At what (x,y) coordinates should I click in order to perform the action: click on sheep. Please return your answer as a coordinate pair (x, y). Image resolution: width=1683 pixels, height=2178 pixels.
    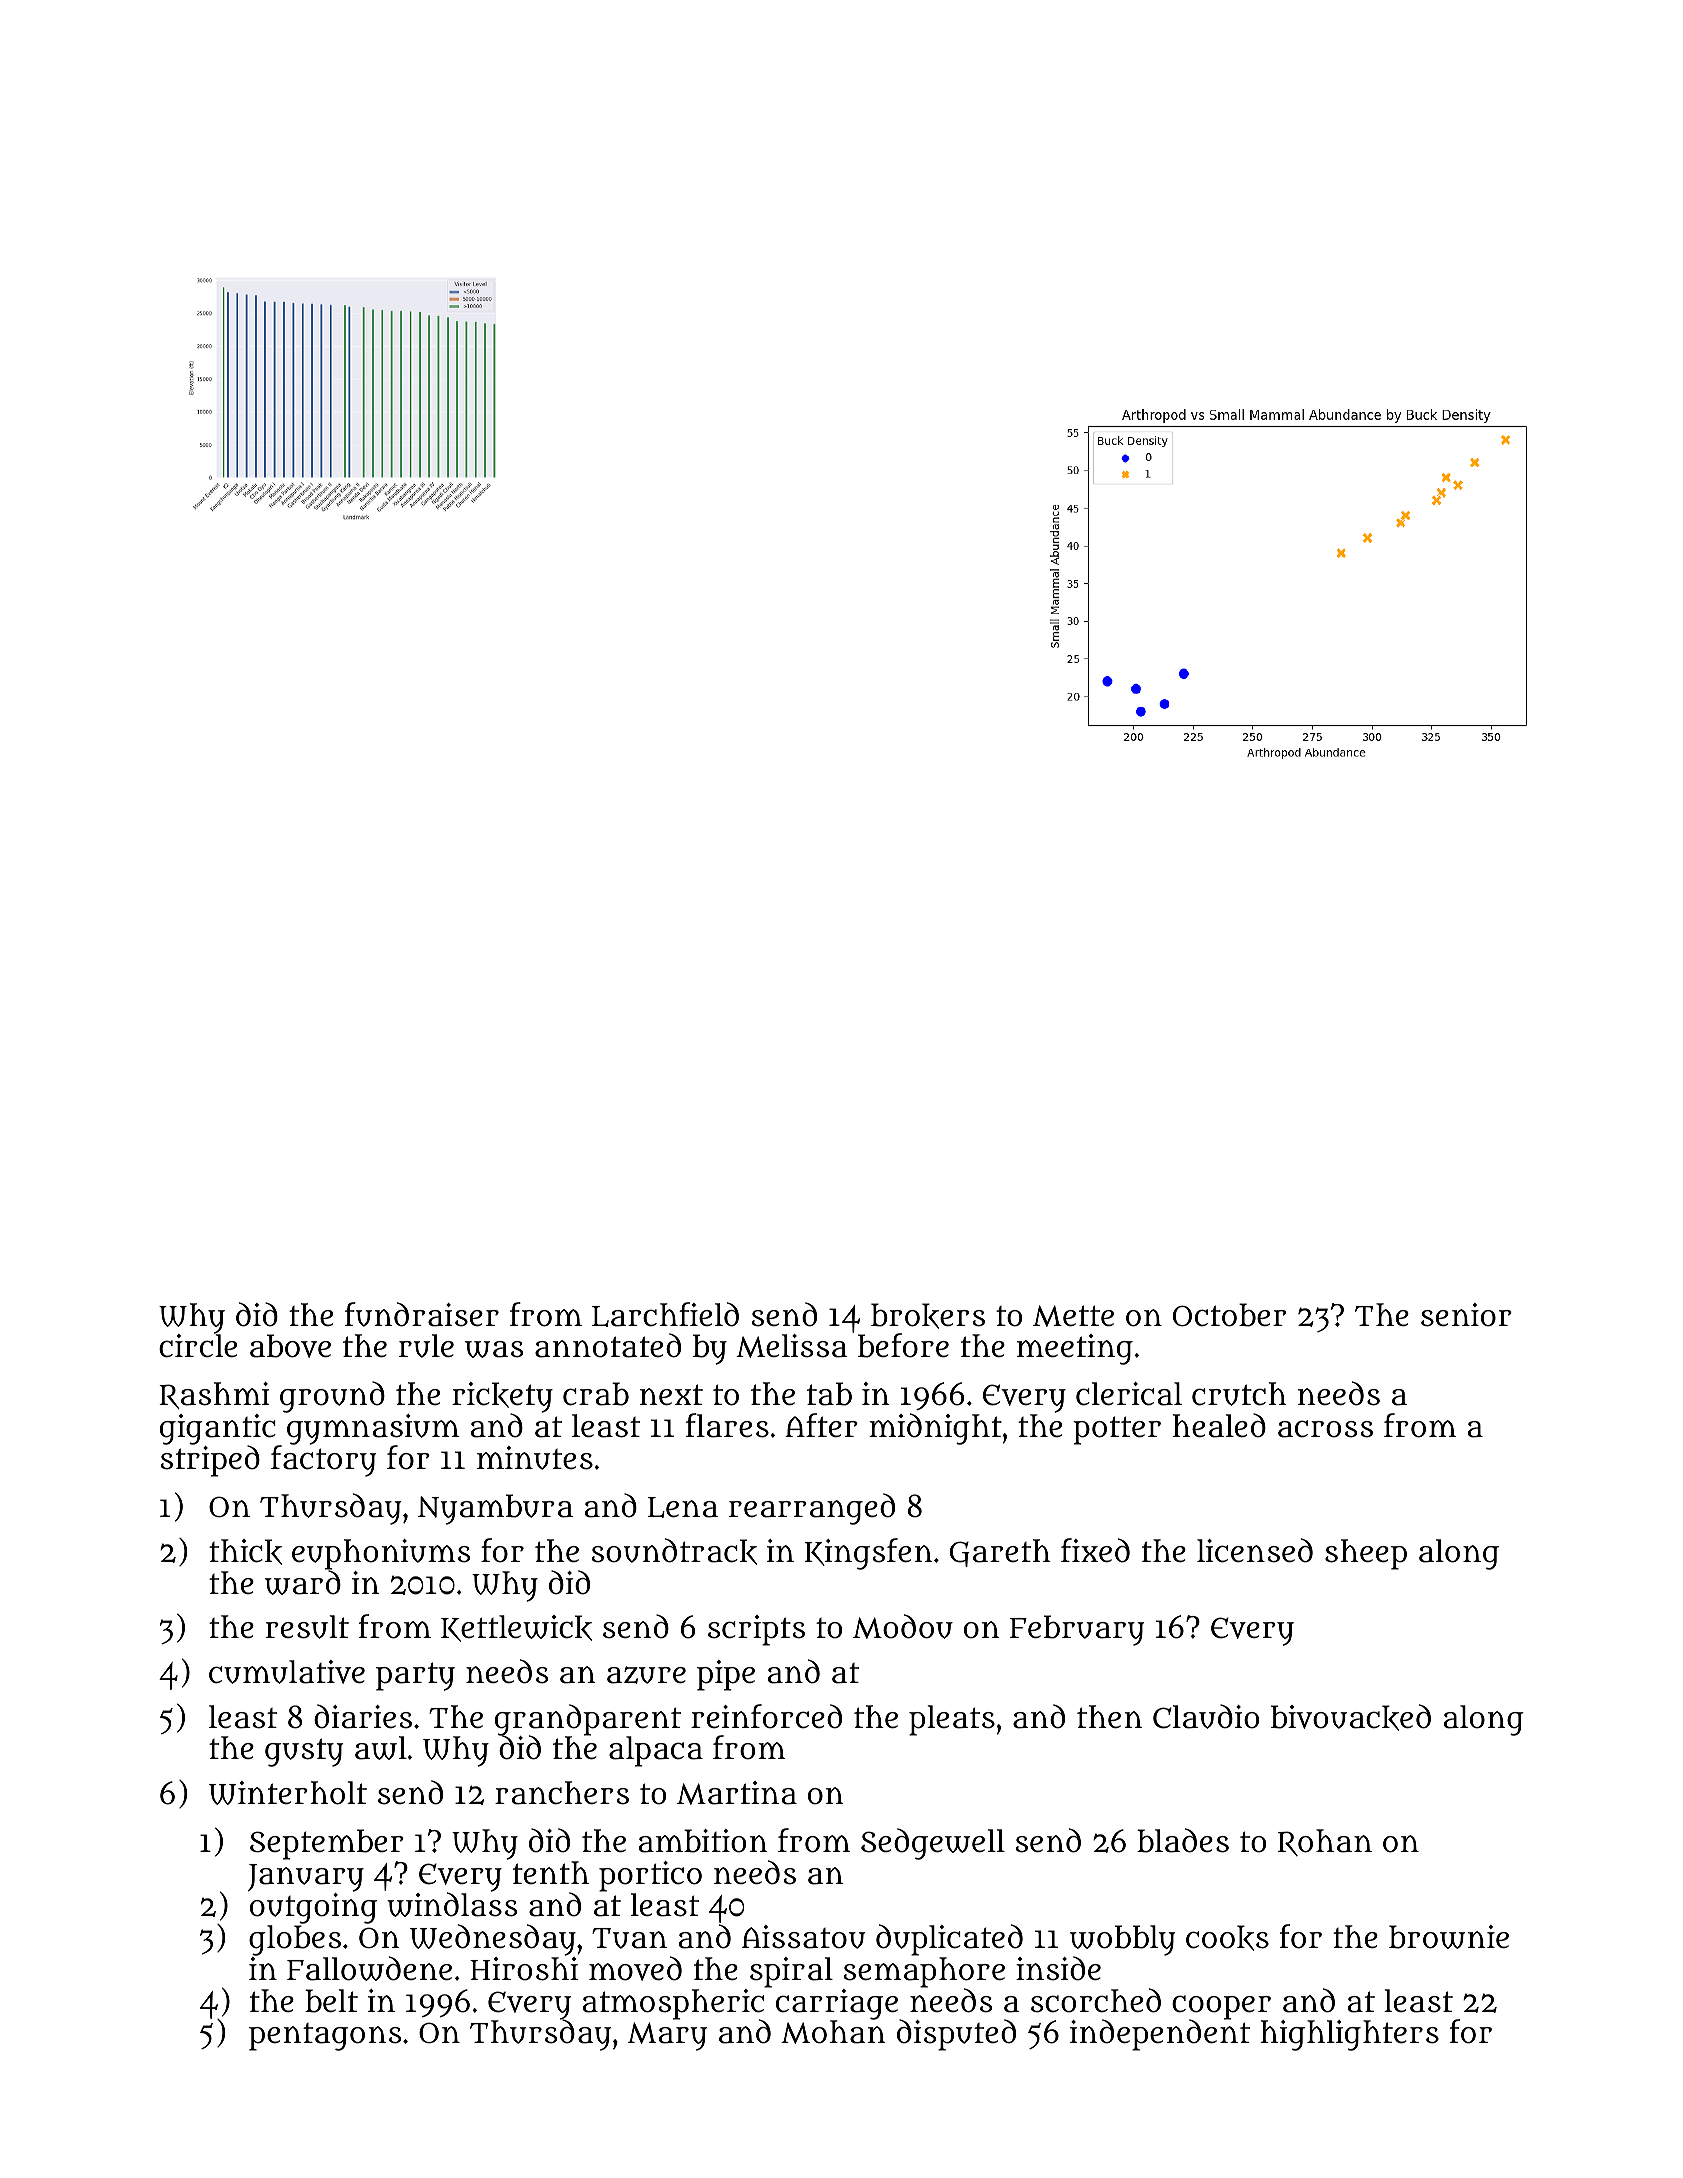
    Looking at the image, I should click on (1366, 1554).
